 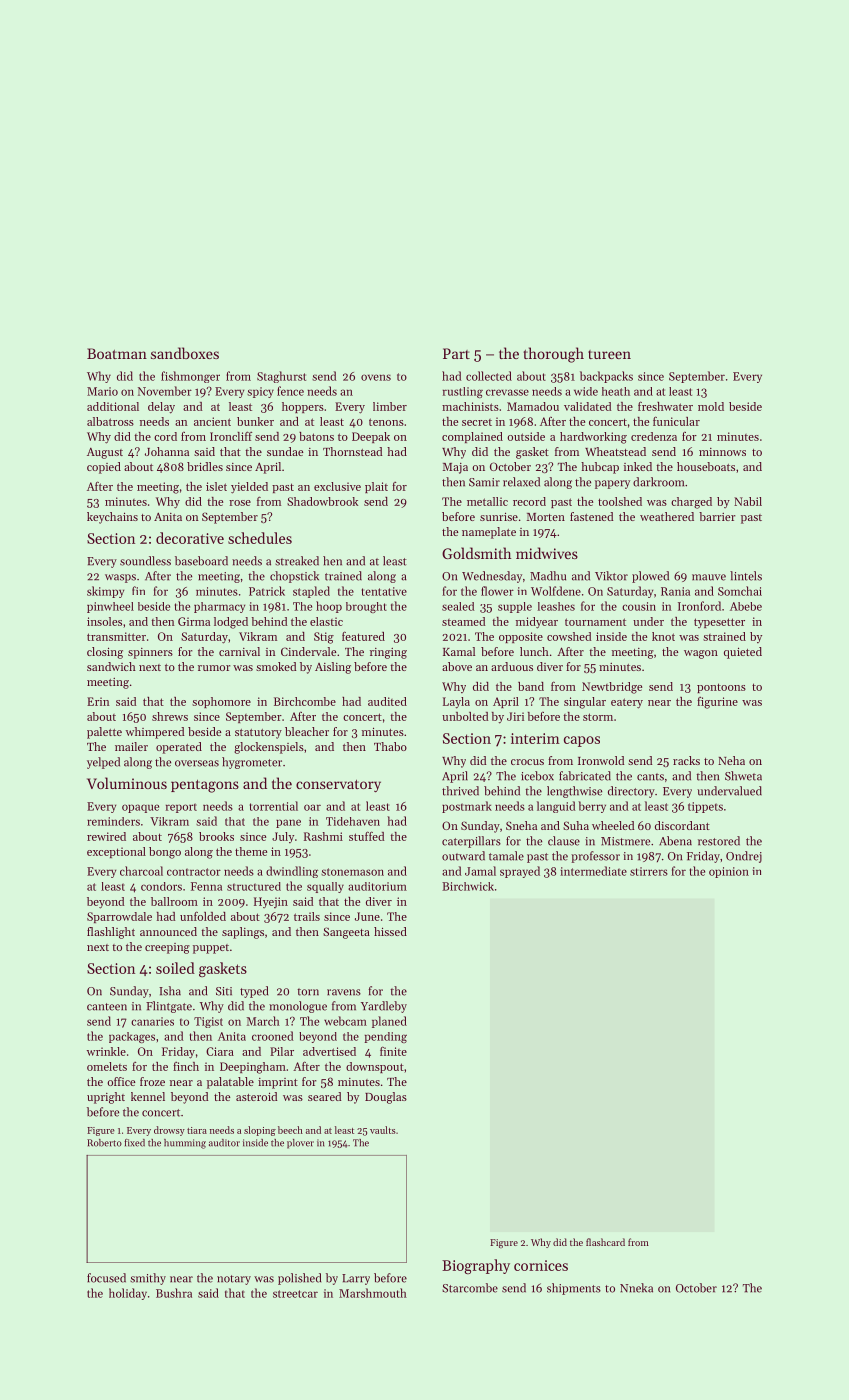 What do you see at coordinates (636, 1288) in the page?
I see `Nneka` at bounding box center [636, 1288].
